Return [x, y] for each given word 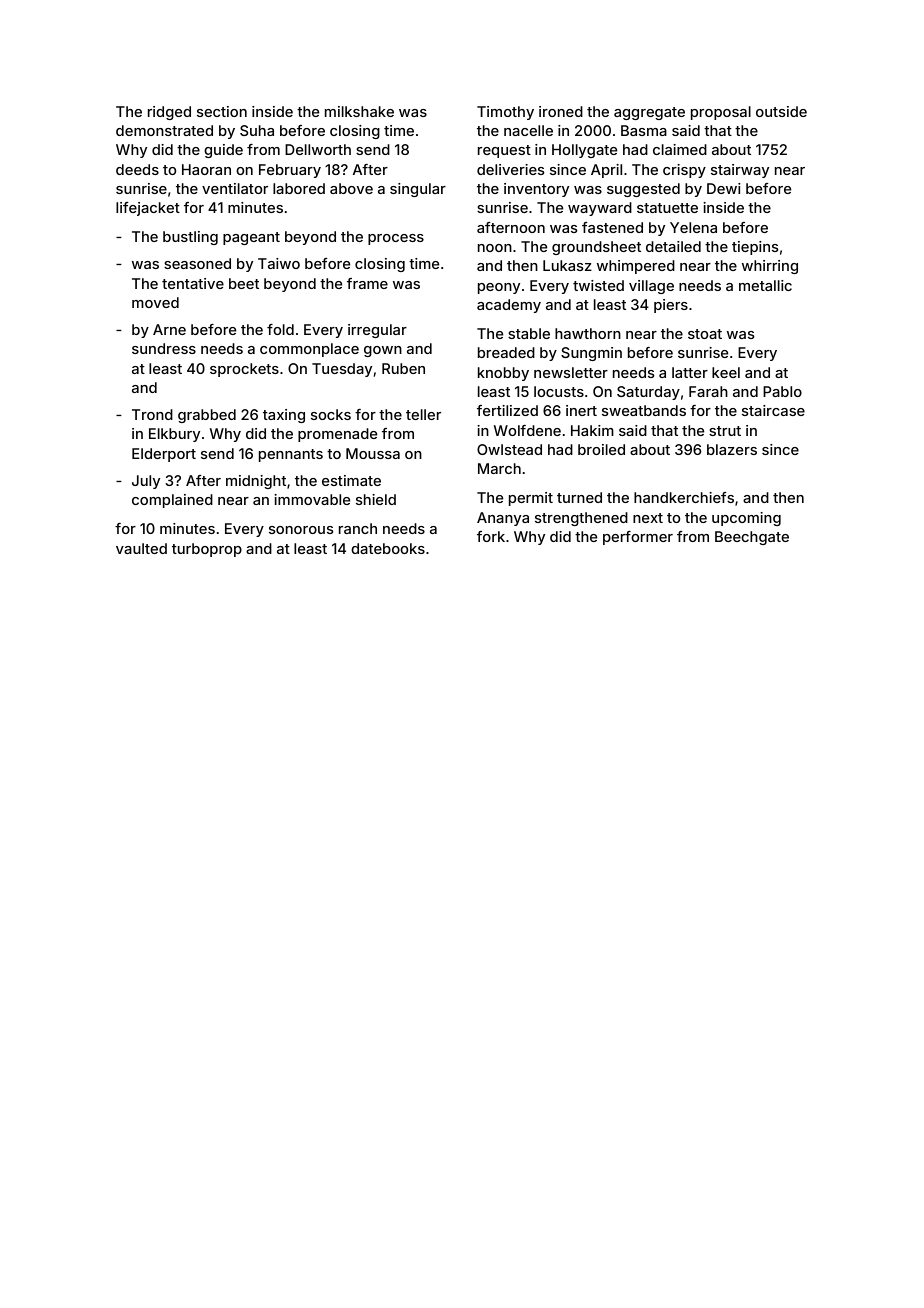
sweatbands [644, 410]
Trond [152, 414]
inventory [536, 190]
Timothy [505, 113]
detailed [673, 246]
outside [781, 111]
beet [244, 283]
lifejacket [148, 209]
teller [423, 414]
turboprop [207, 550]
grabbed [207, 416]
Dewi [724, 188]
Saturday [648, 393]
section [222, 111]
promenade [337, 435]
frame [367, 283]
